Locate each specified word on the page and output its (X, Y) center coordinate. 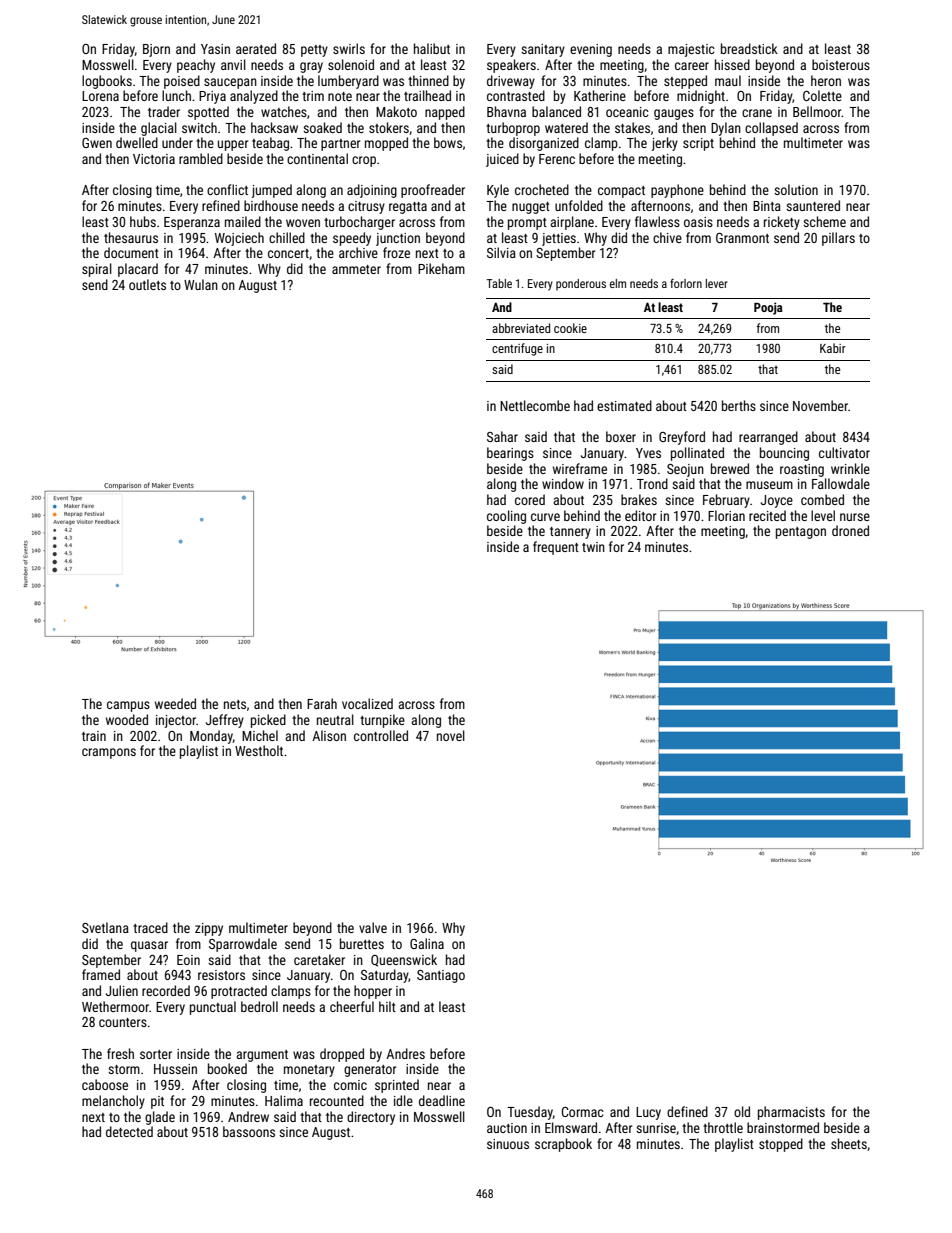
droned (850, 530)
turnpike (382, 721)
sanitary (543, 50)
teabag (270, 144)
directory (371, 1118)
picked (268, 721)
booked (227, 1068)
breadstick (749, 48)
